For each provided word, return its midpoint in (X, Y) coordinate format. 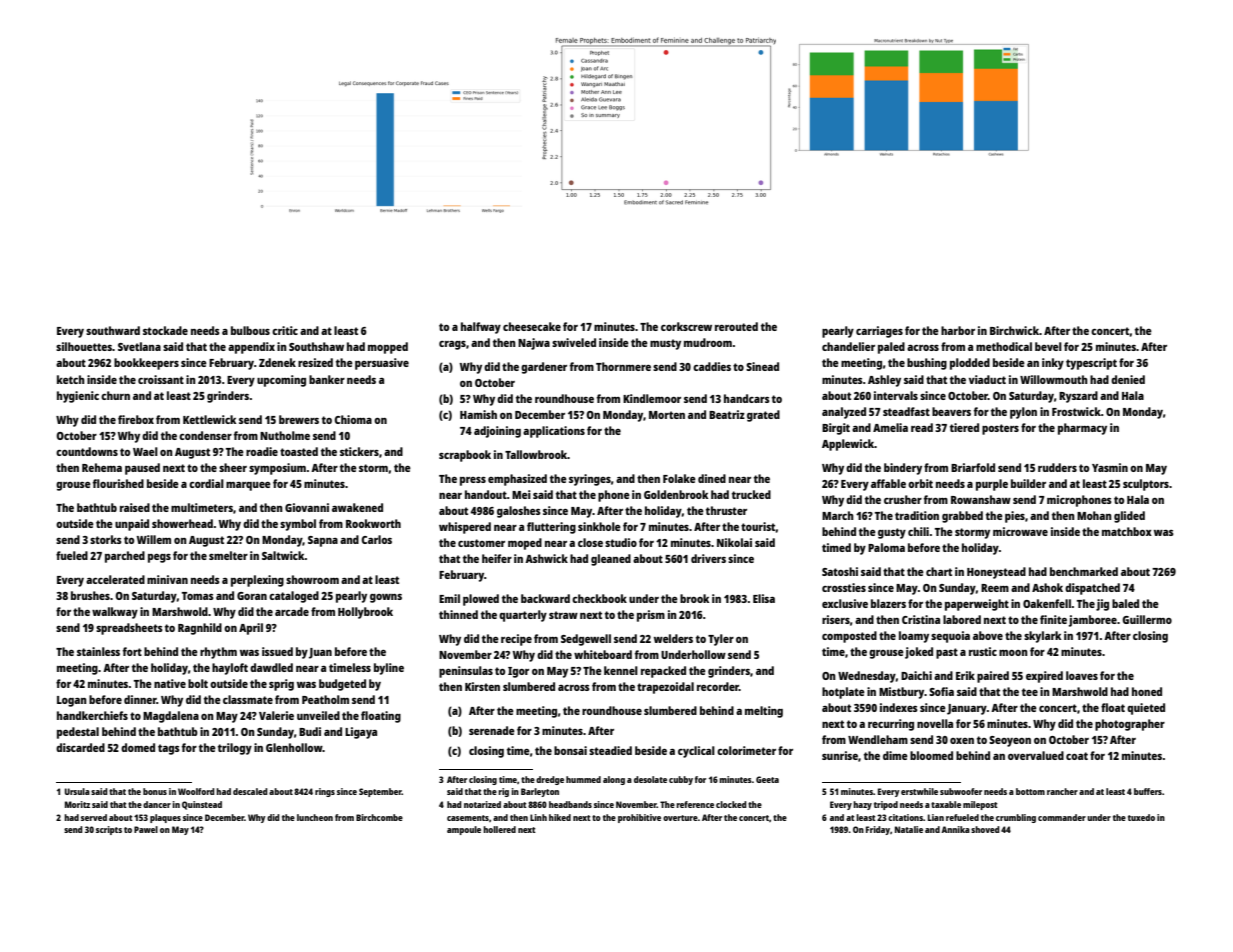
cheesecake (532, 326)
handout (486, 494)
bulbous (250, 330)
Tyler (721, 640)
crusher (903, 499)
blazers (888, 603)
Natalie (909, 829)
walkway (115, 613)
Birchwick (1014, 330)
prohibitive (639, 818)
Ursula (77, 791)
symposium (277, 469)
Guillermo (1147, 619)
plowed (481, 600)
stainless (98, 651)
